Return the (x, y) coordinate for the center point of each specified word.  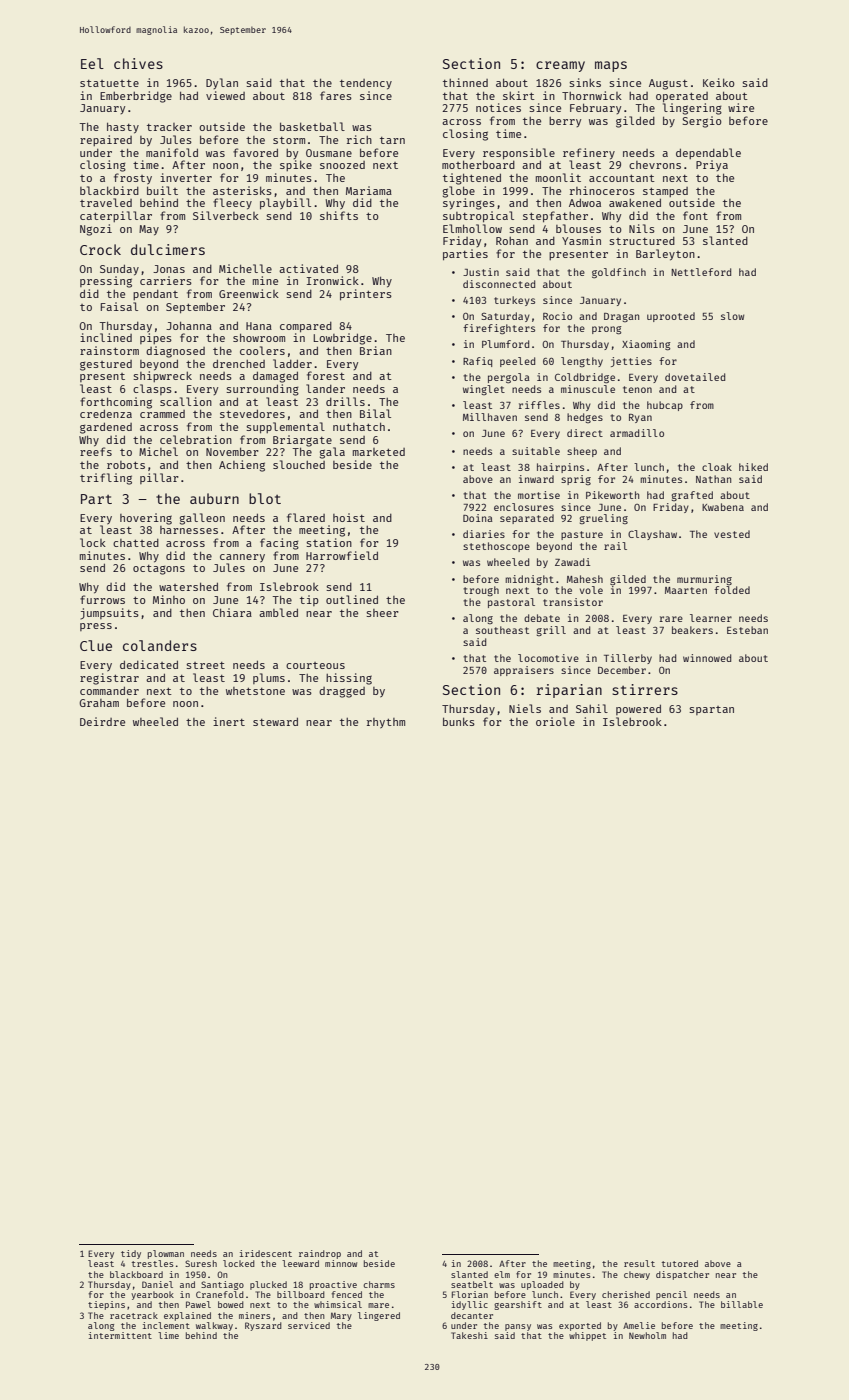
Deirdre (102, 721)
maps (611, 66)
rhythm (386, 723)
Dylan (222, 83)
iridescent (266, 1253)
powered (638, 710)
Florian (470, 1294)
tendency (366, 84)
